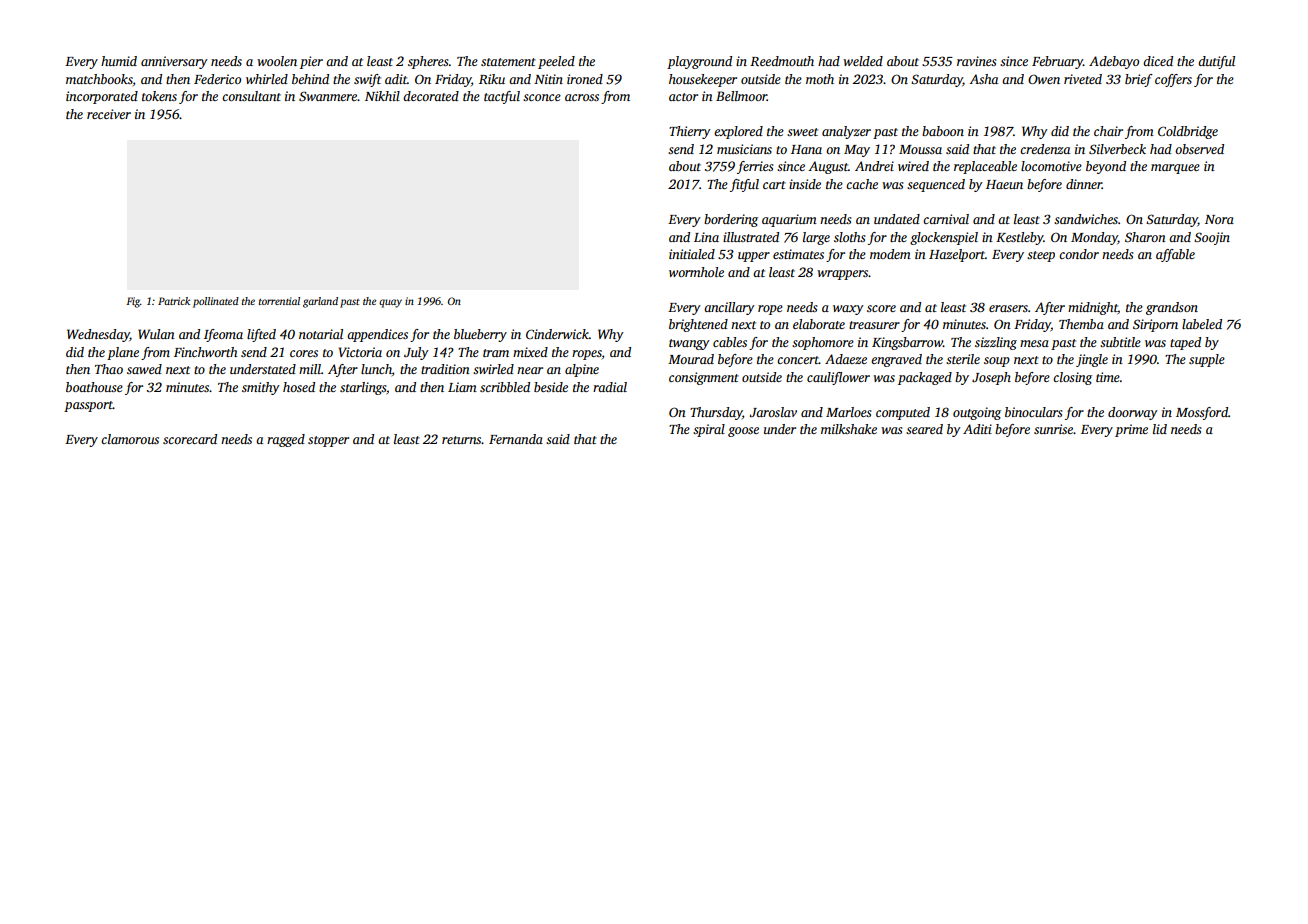 The height and width of the document is (924, 1308). Describe the element at coordinates (1093, 308) in the document. I see `midnight` at that location.
